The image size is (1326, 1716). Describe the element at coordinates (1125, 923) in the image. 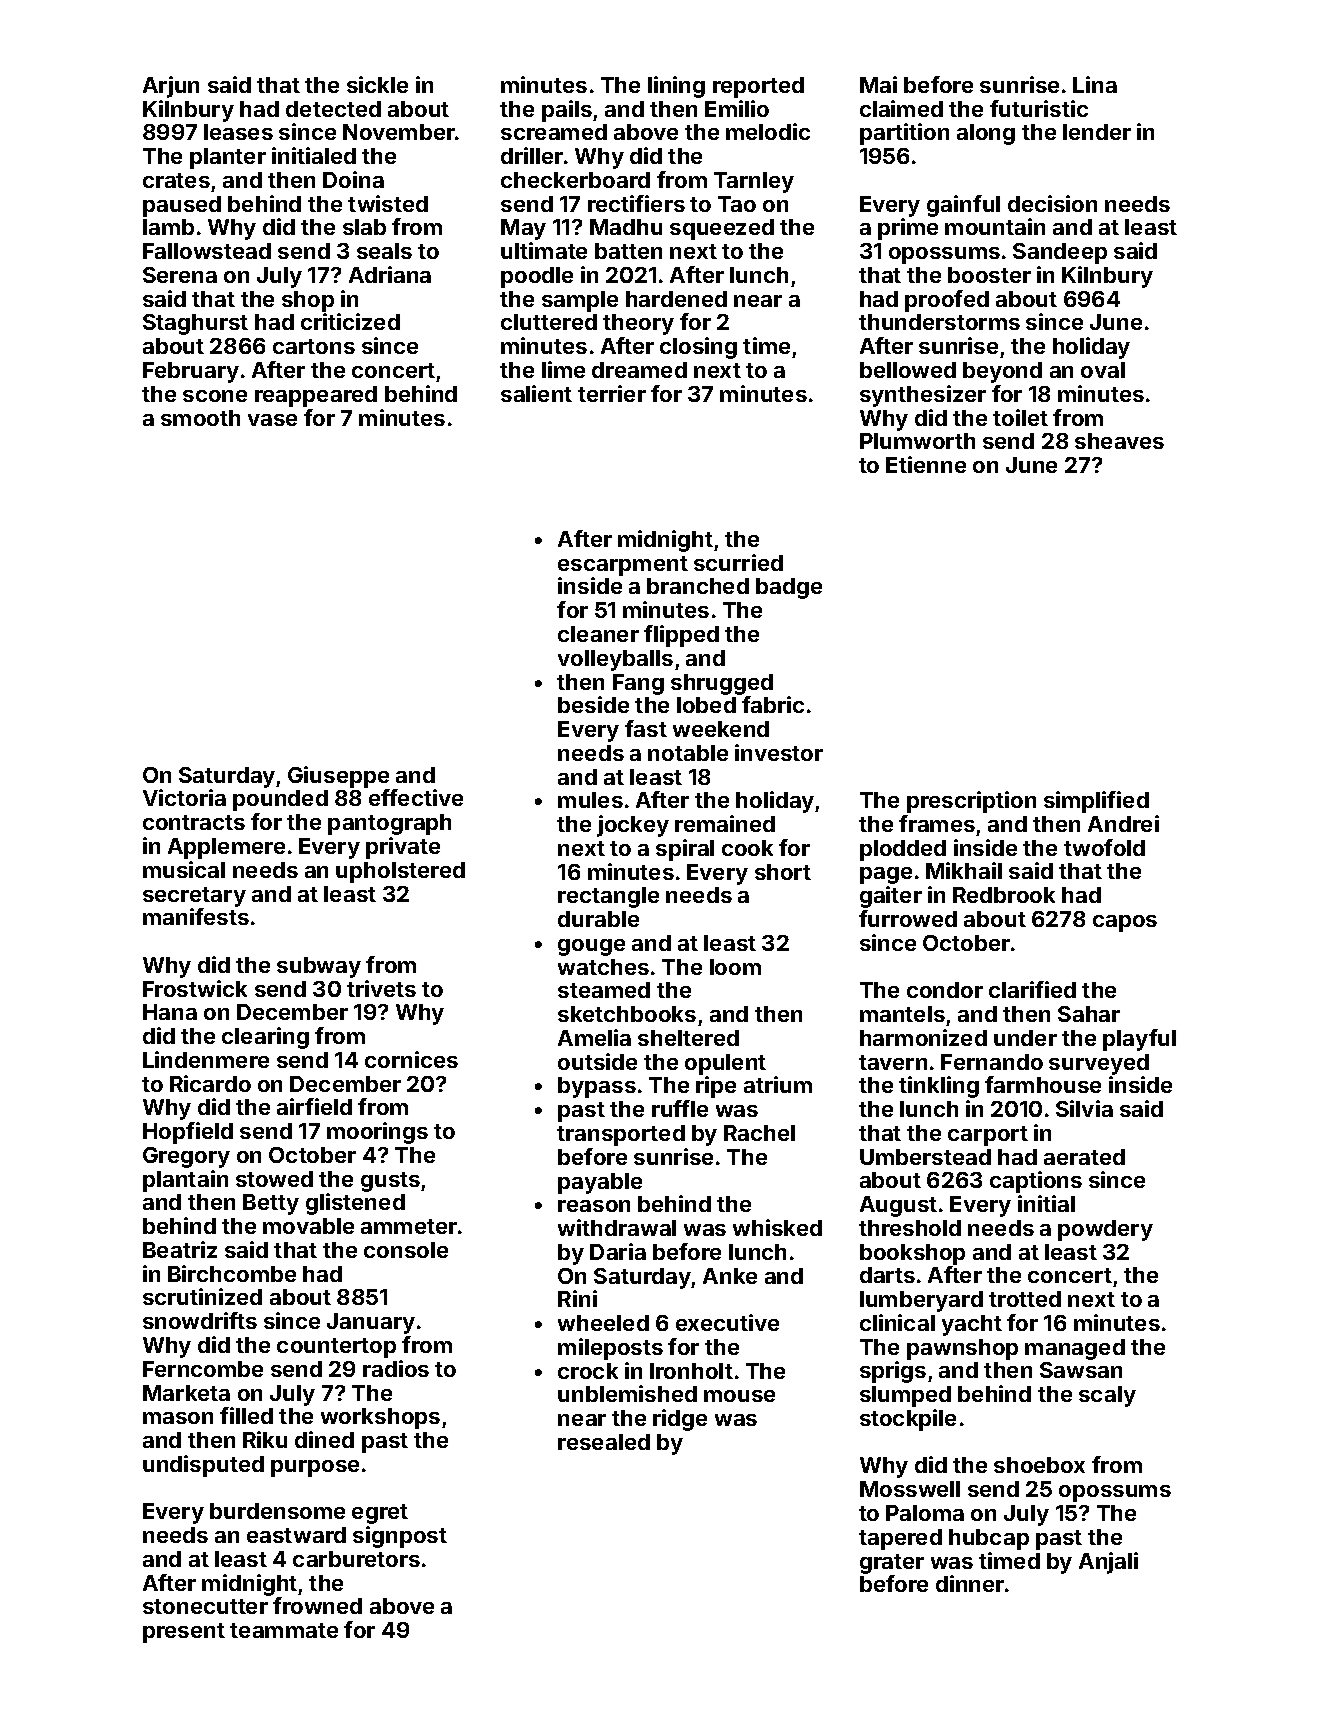

I see `capos` at that location.
